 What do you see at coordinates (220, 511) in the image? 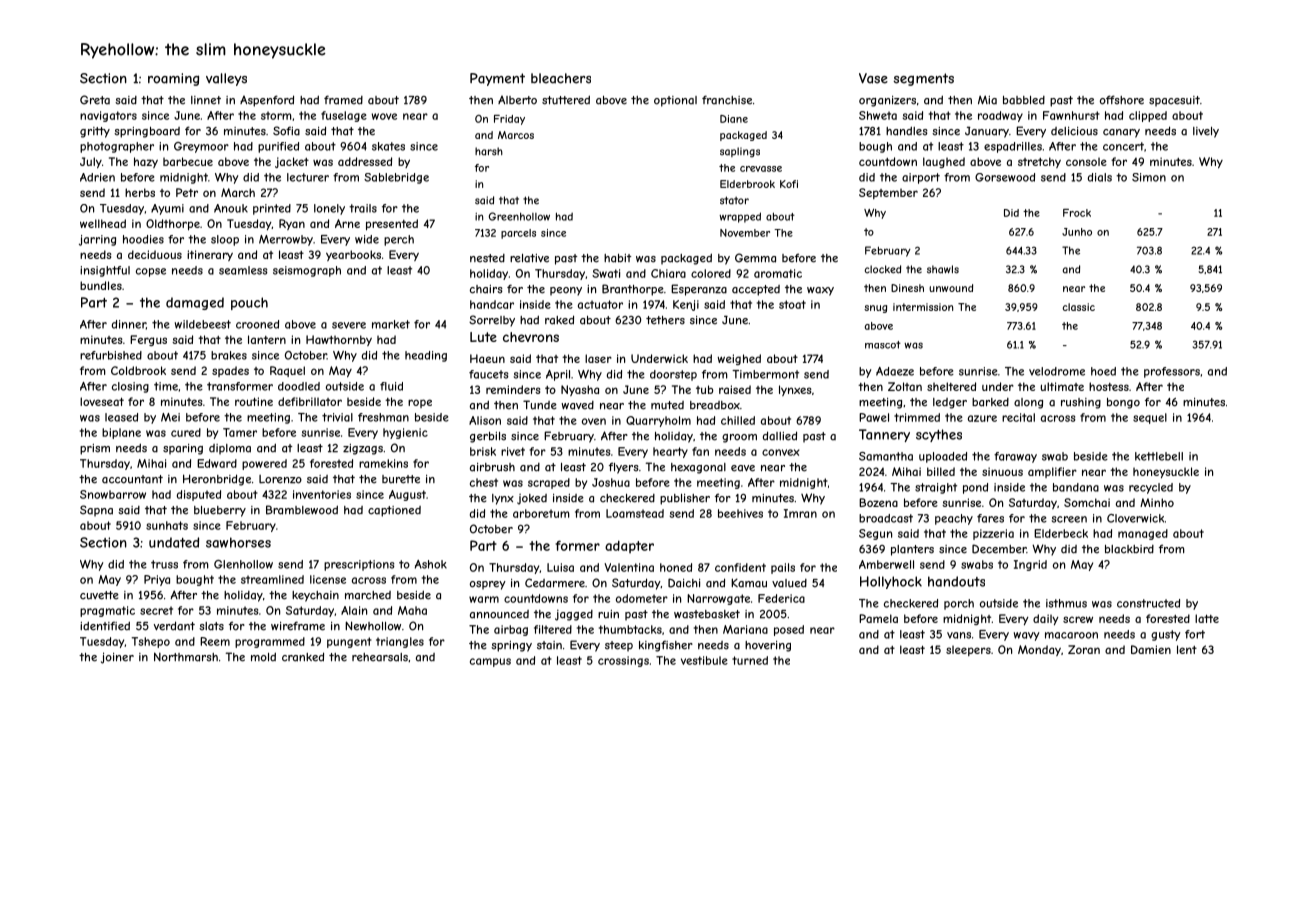
I see `blueberry` at bounding box center [220, 511].
